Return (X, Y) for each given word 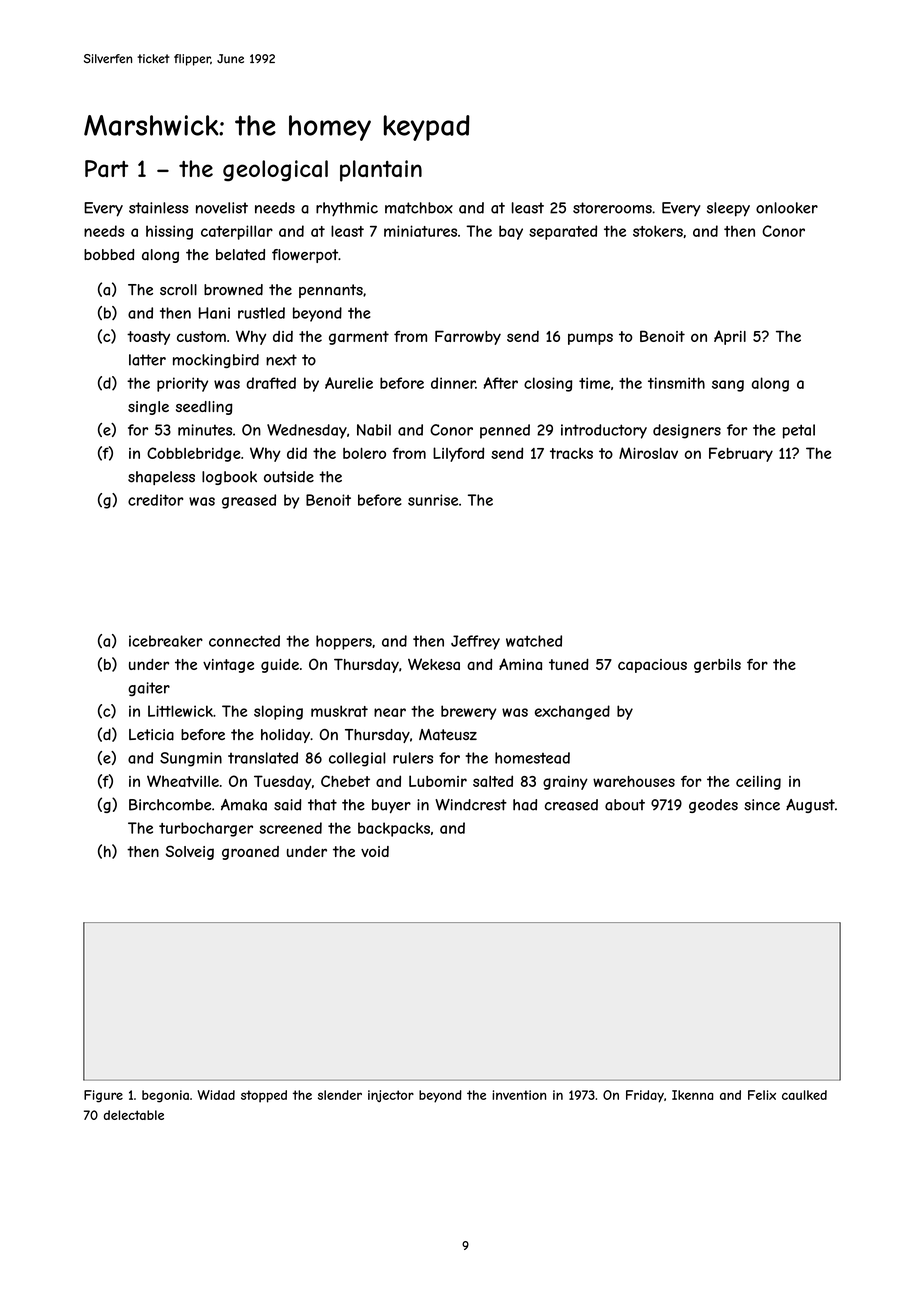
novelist (222, 208)
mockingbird (216, 361)
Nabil (374, 430)
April (730, 337)
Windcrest (471, 805)
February (741, 454)
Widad (216, 1095)
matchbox (419, 208)
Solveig (190, 852)
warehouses (634, 781)
